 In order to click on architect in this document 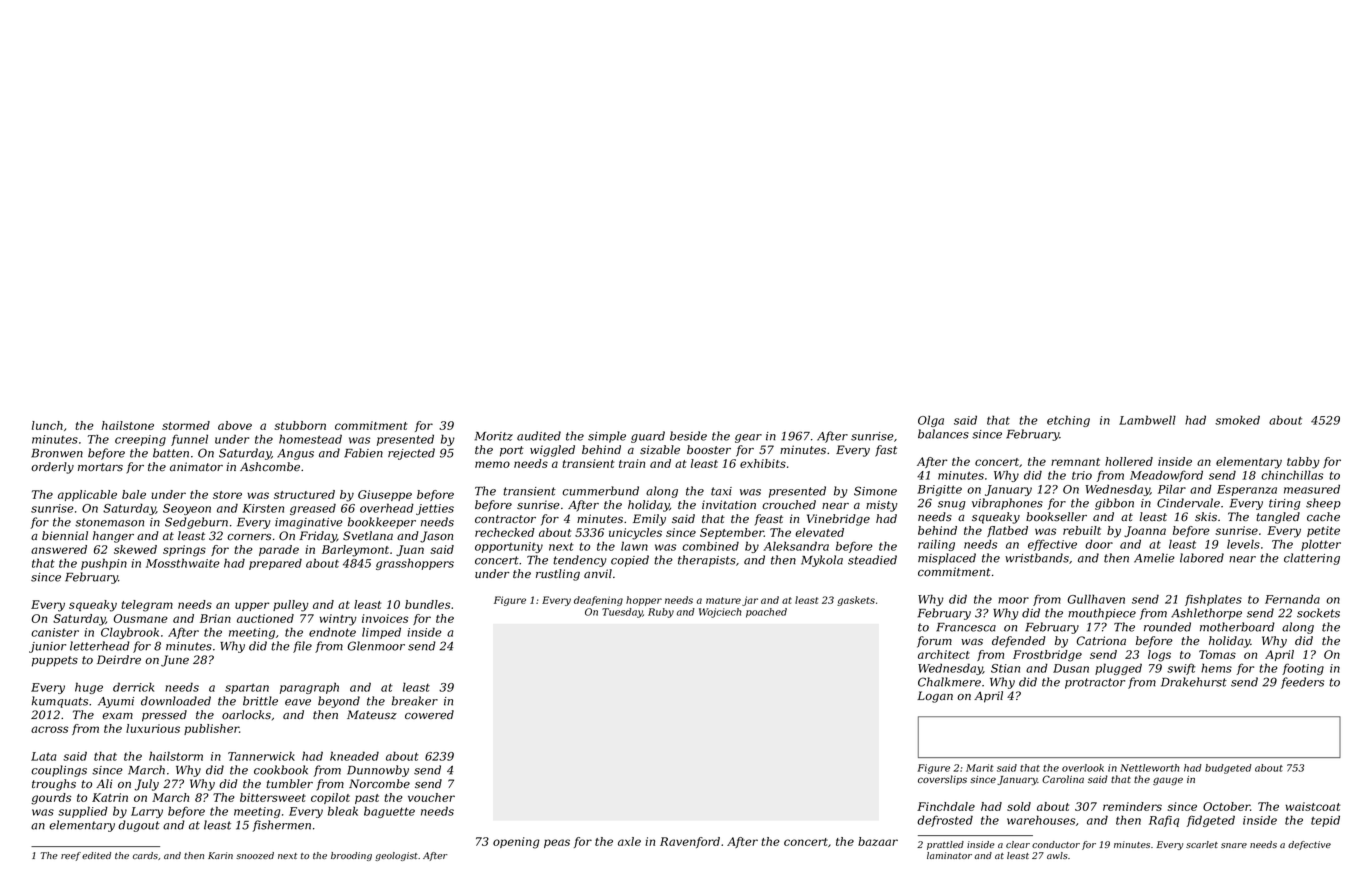, I will do `click(944, 654)`.
